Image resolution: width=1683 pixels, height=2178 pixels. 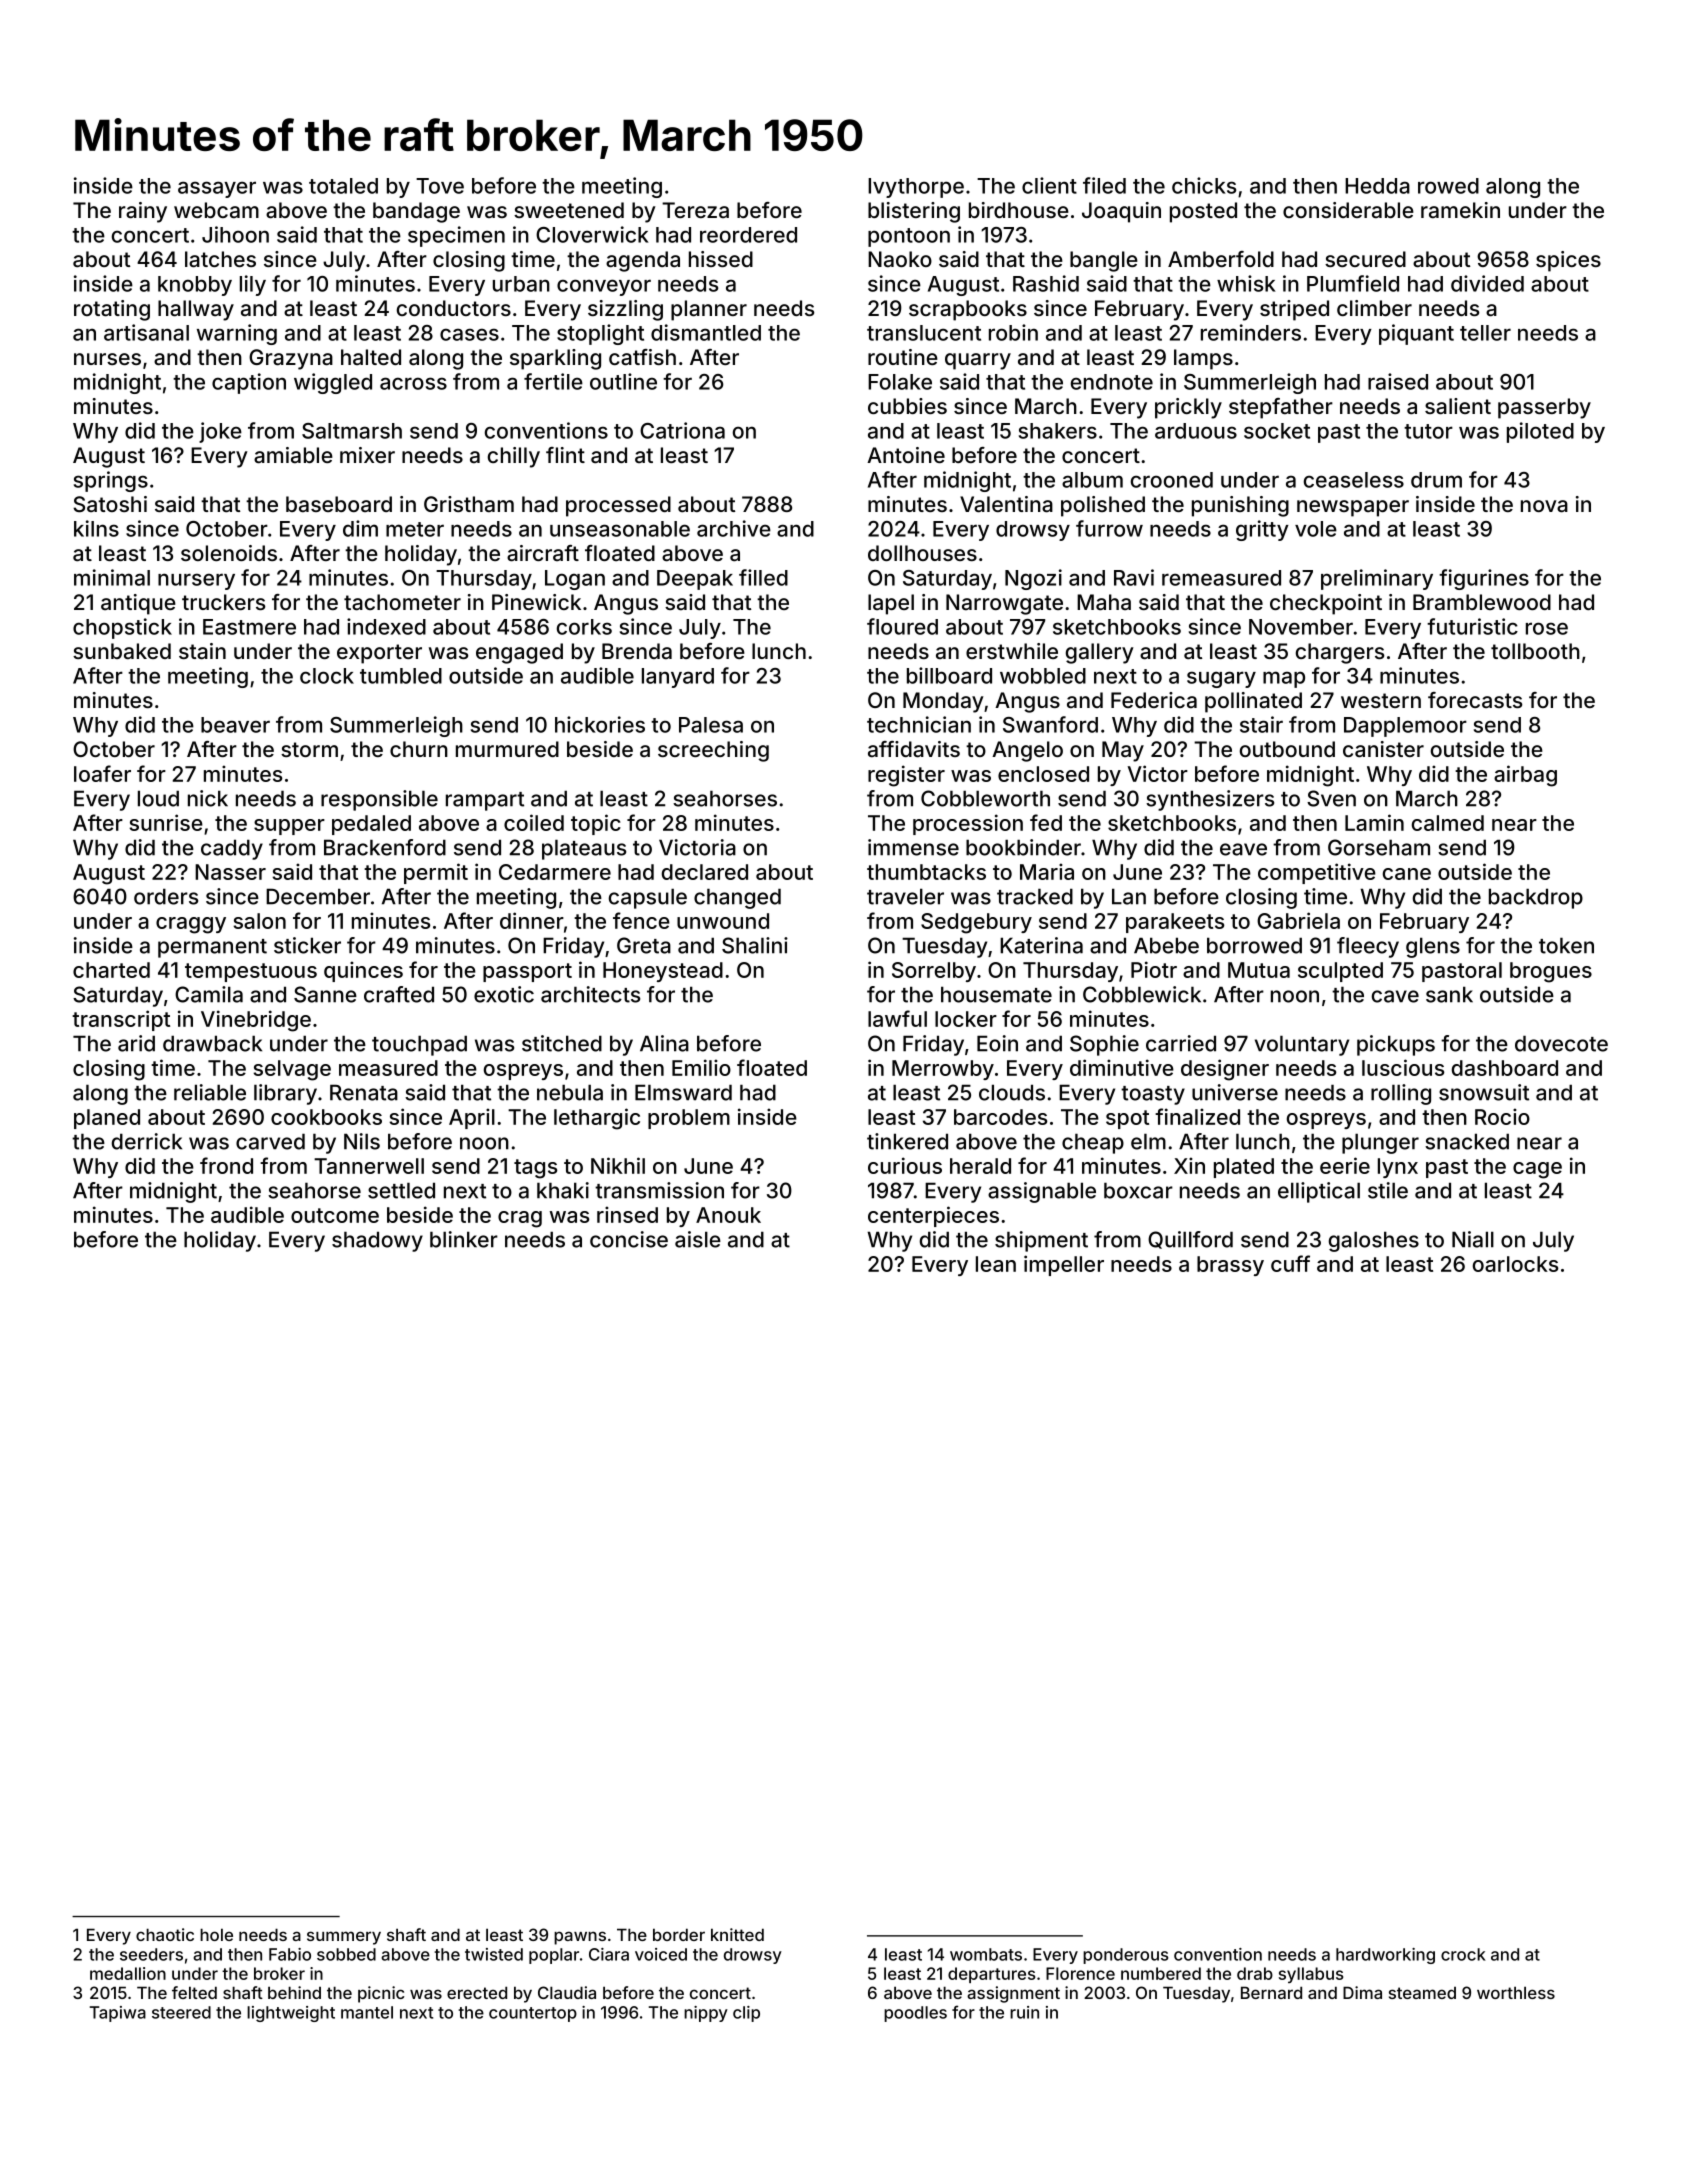 I want to click on Sanne, so click(x=325, y=994).
